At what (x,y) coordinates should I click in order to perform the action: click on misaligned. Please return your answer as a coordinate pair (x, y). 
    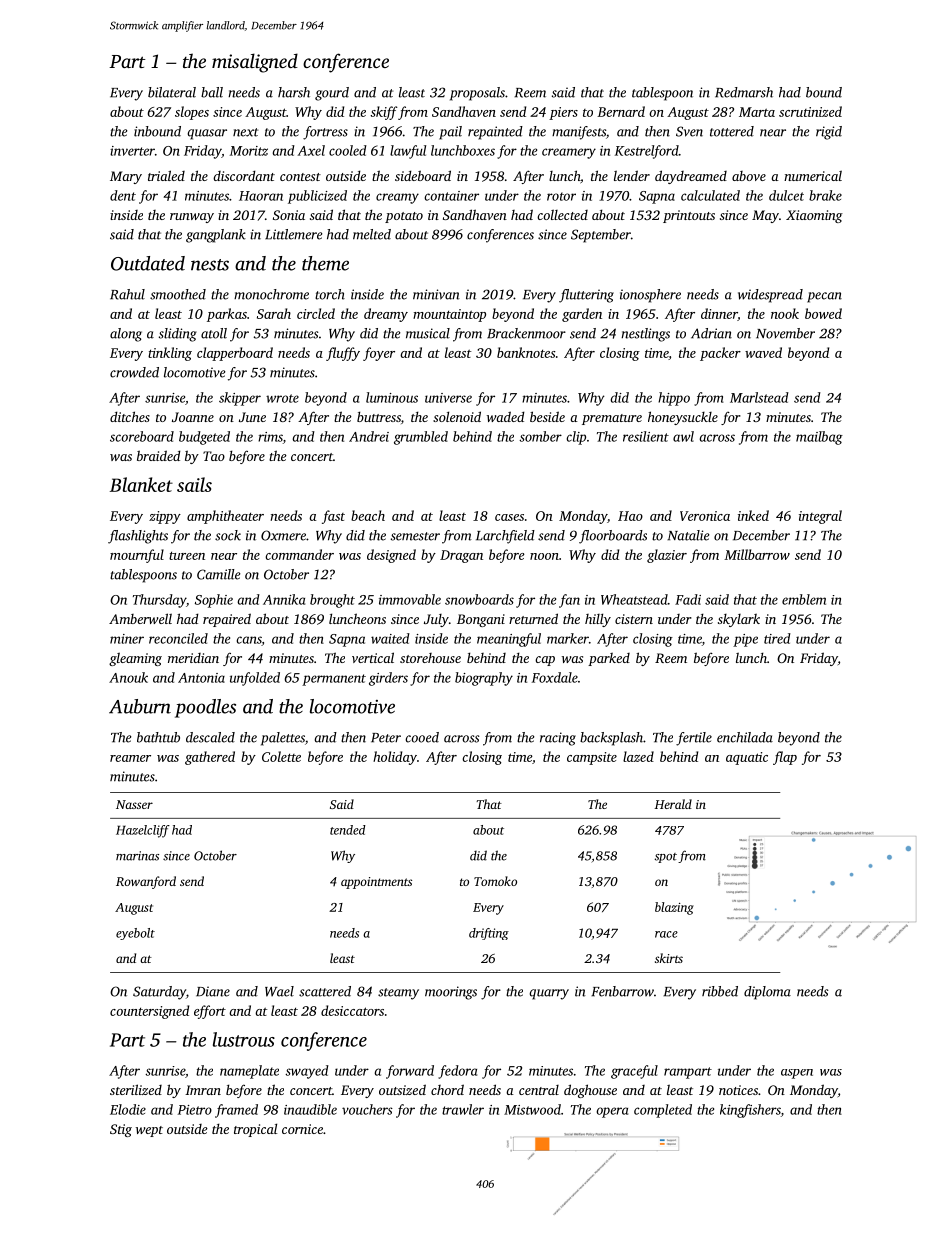
    Looking at the image, I should click on (255, 63).
